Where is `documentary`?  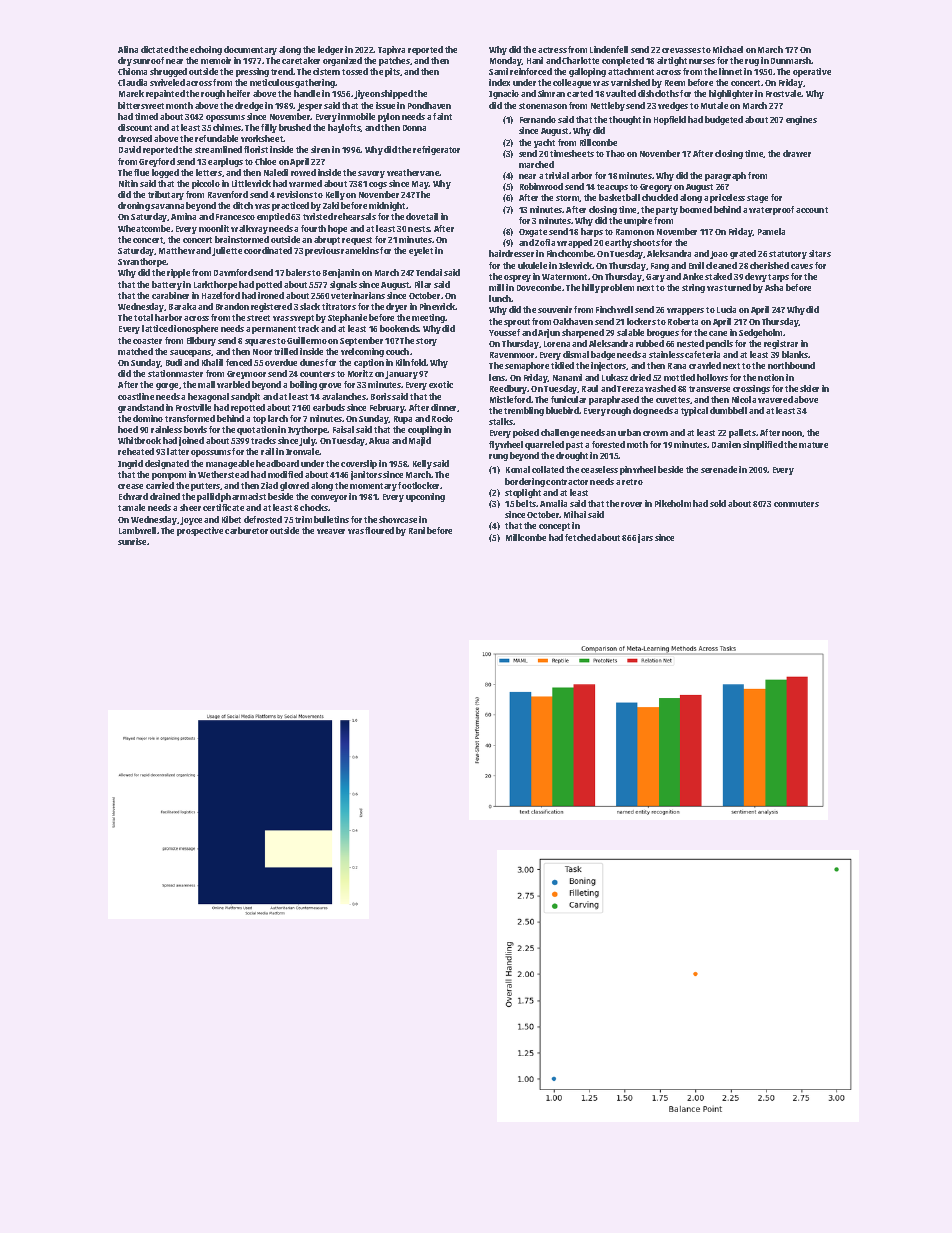 documentary is located at coordinates (250, 50).
